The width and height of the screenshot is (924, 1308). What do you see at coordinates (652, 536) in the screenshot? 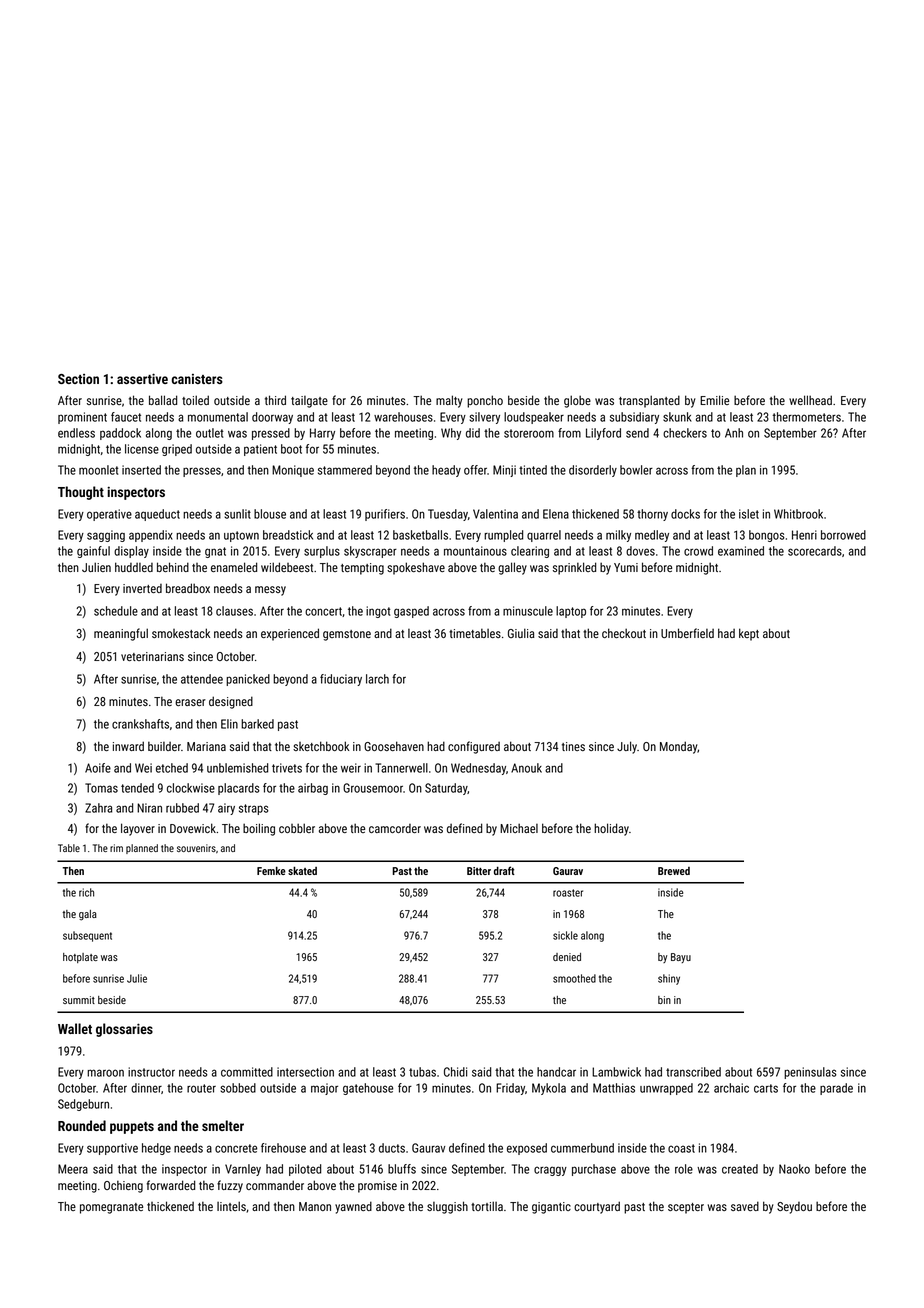
I see `medley` at bounding box center [652, 536].
